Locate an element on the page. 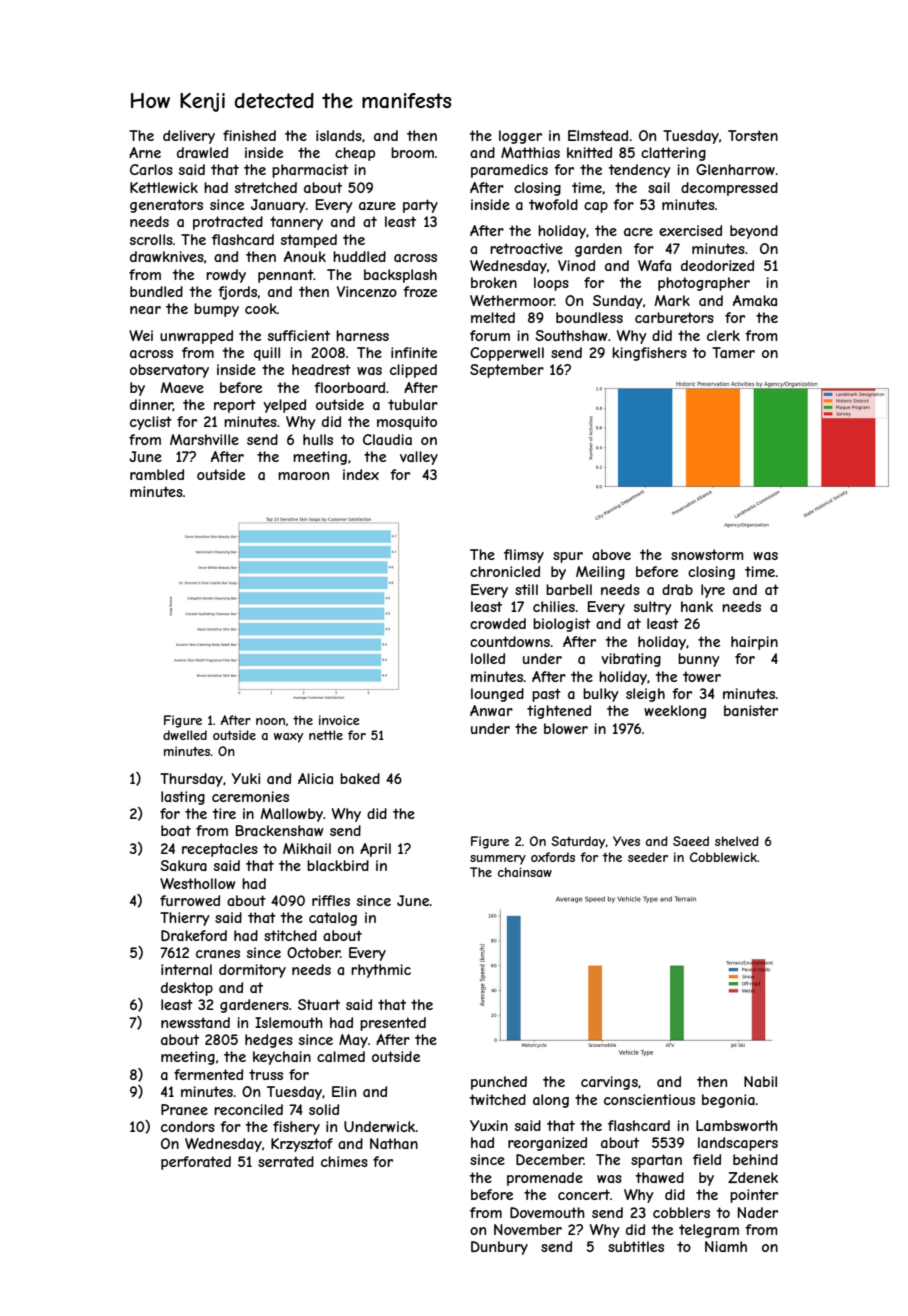 The image size is (908, 1316). boat is located at coordinates (176, 830).
